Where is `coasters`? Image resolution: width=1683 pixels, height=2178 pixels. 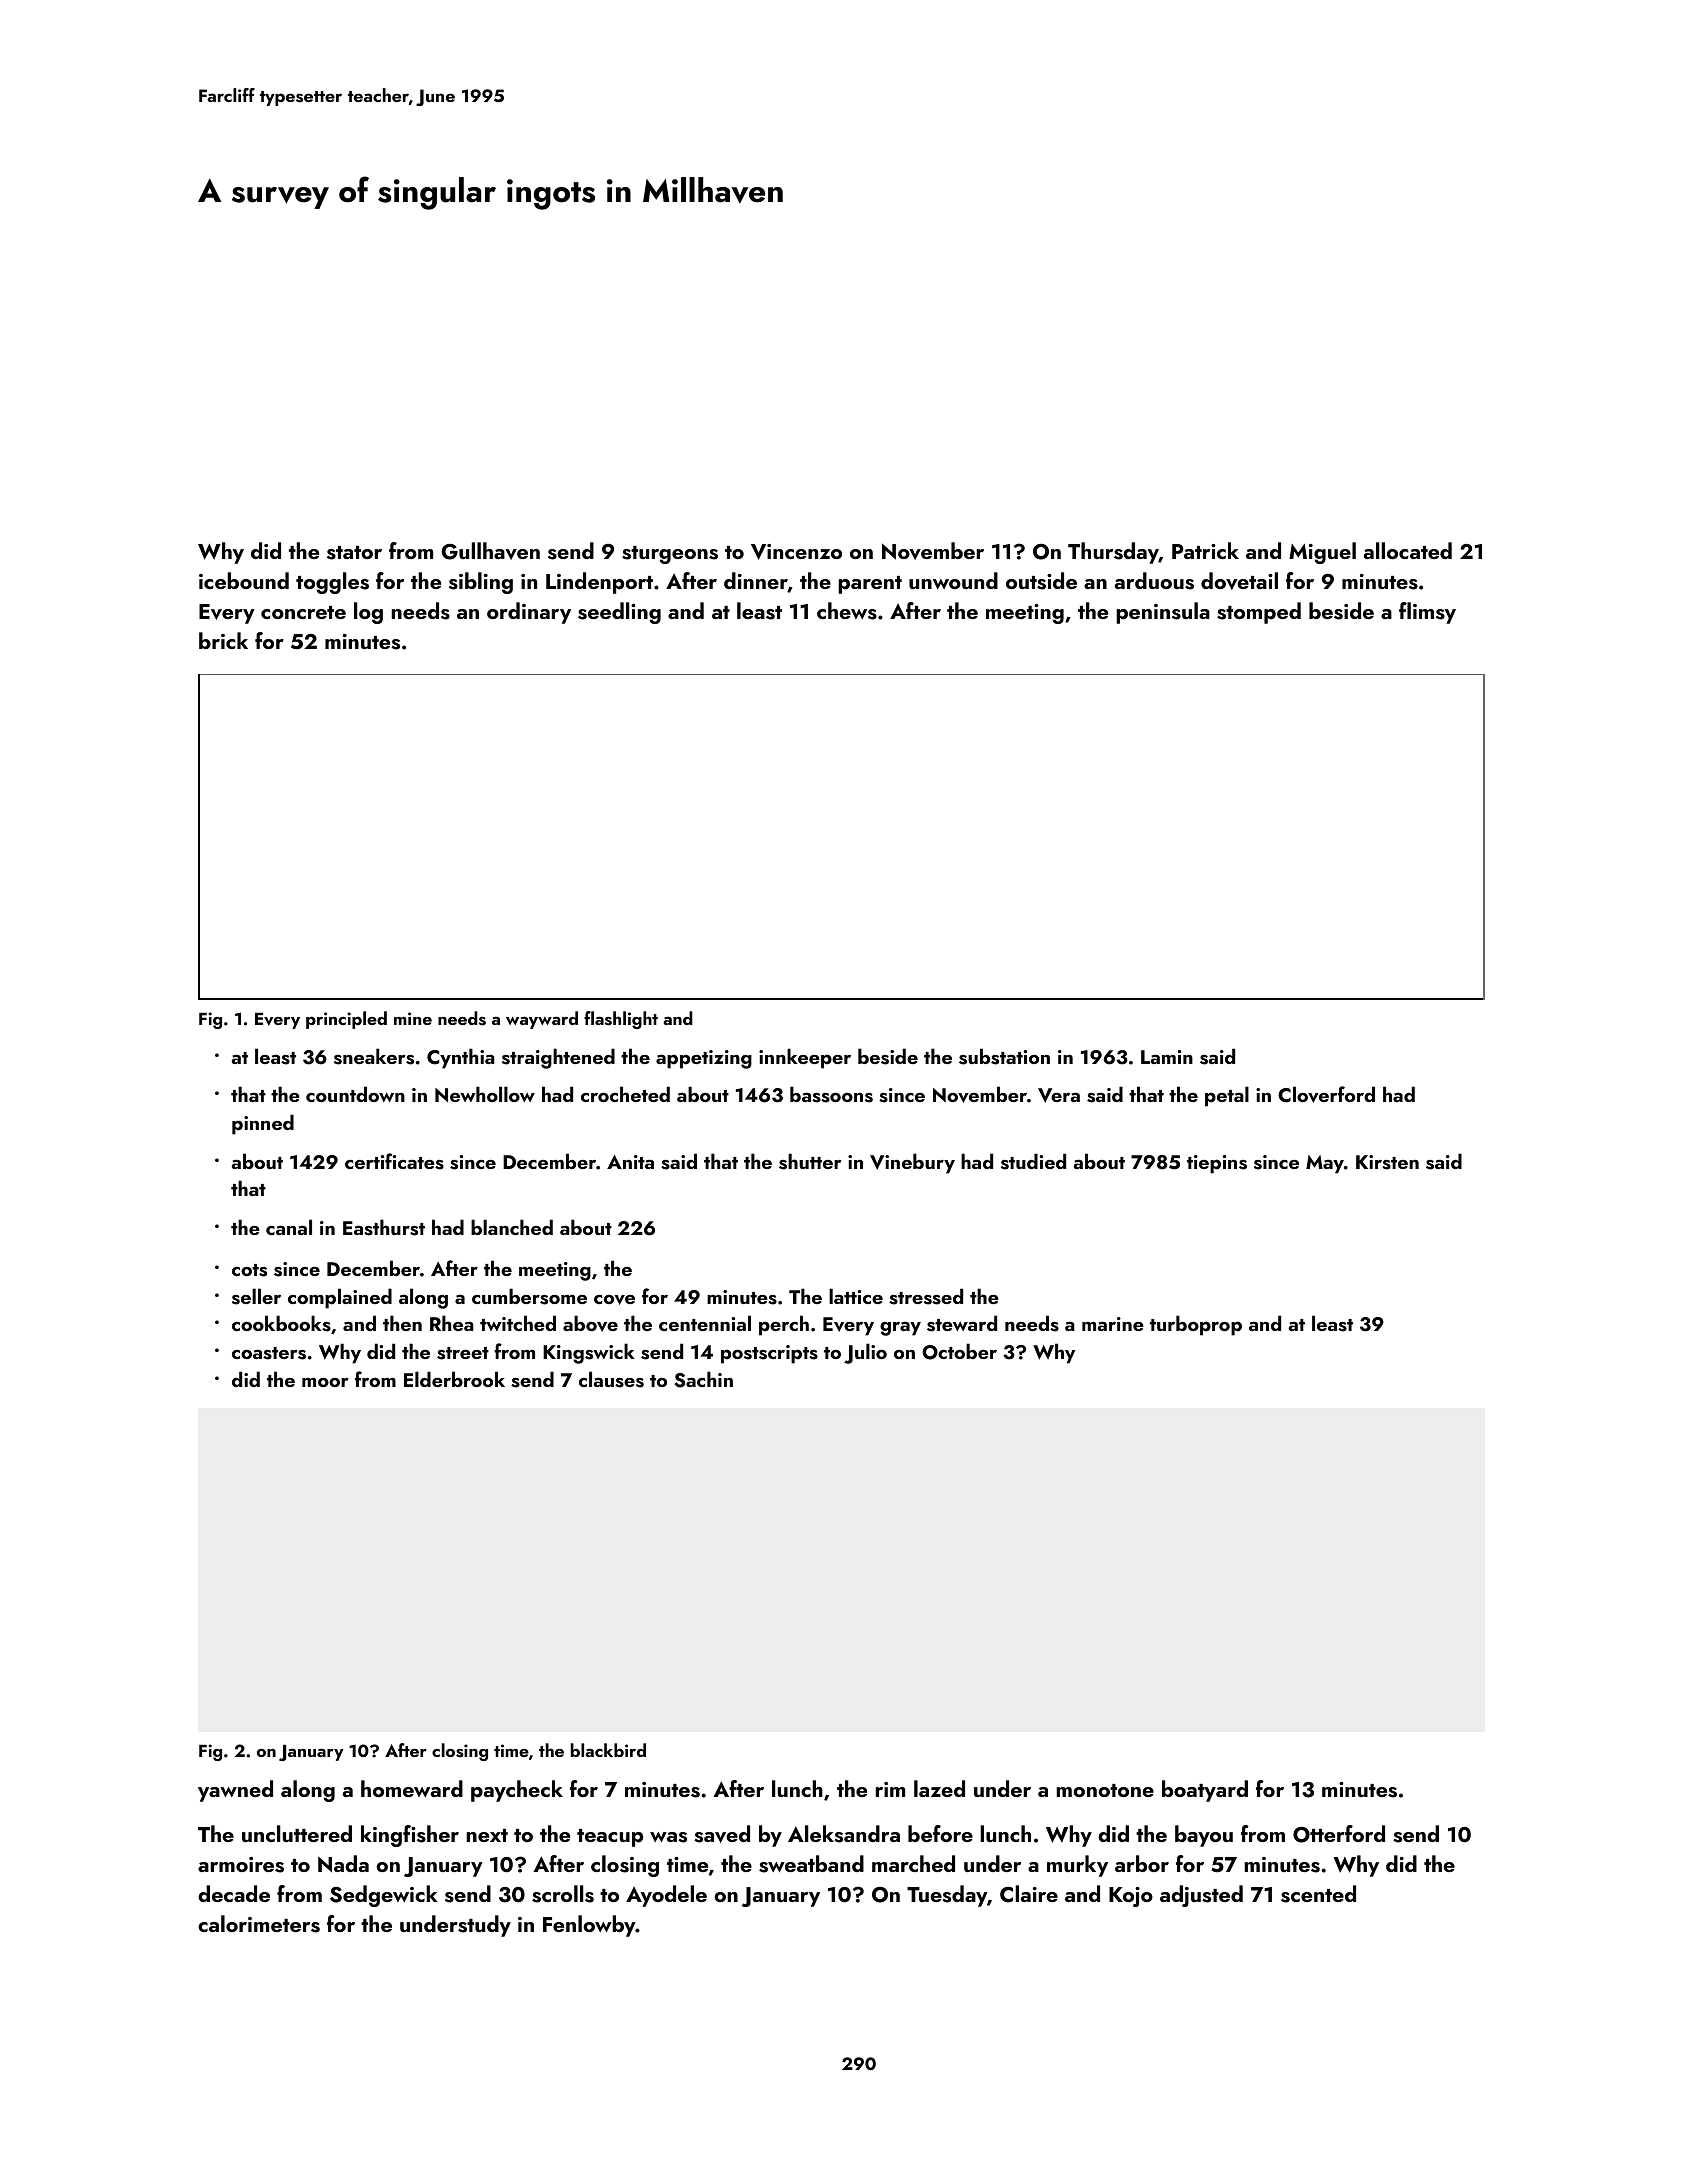 coasters is located at coordinates (269, 1353).
